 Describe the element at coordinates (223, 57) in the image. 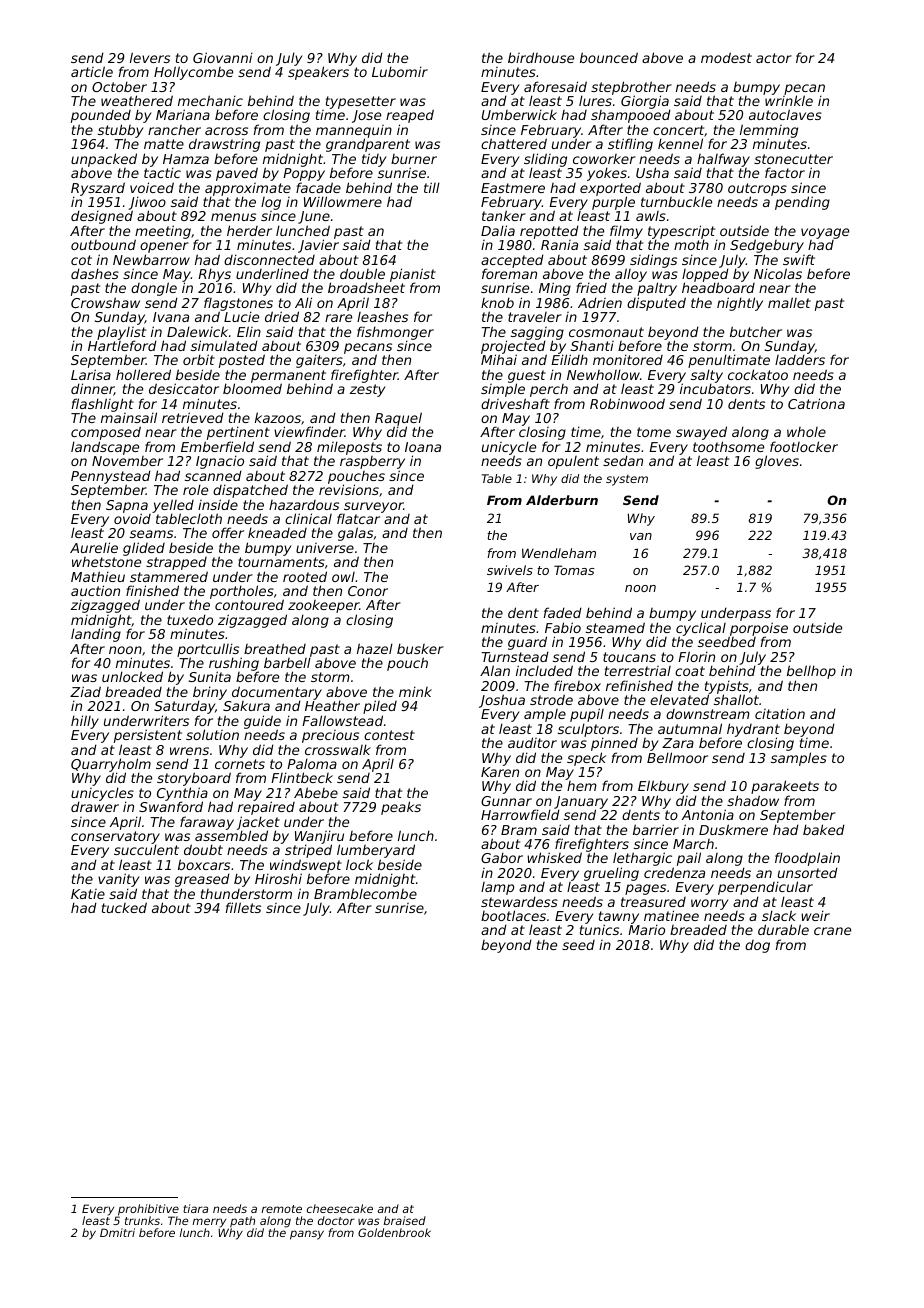

I see `Giovanni` at that location.
